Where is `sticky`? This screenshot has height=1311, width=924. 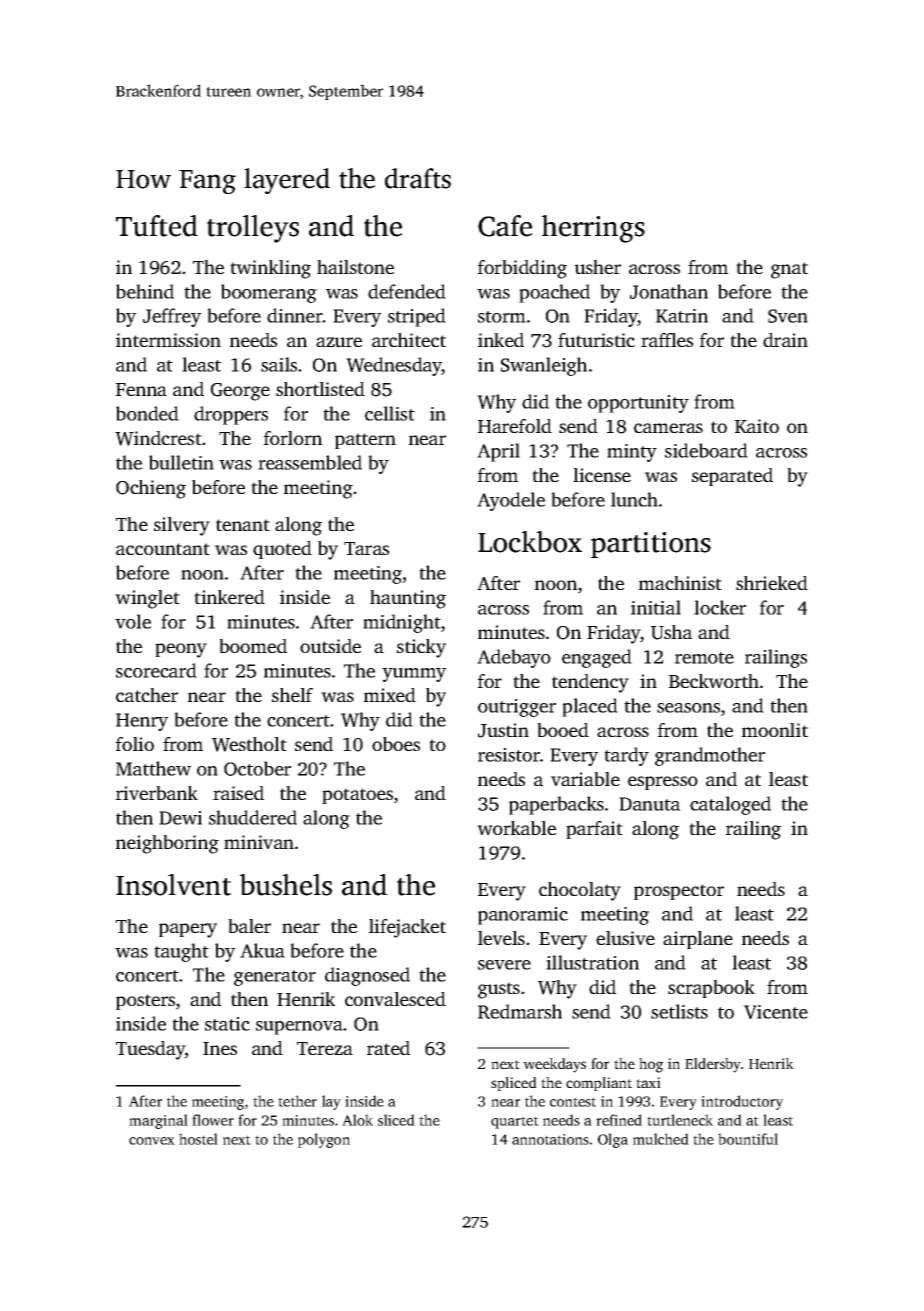
sticky is located at coordinates (421, 648).
